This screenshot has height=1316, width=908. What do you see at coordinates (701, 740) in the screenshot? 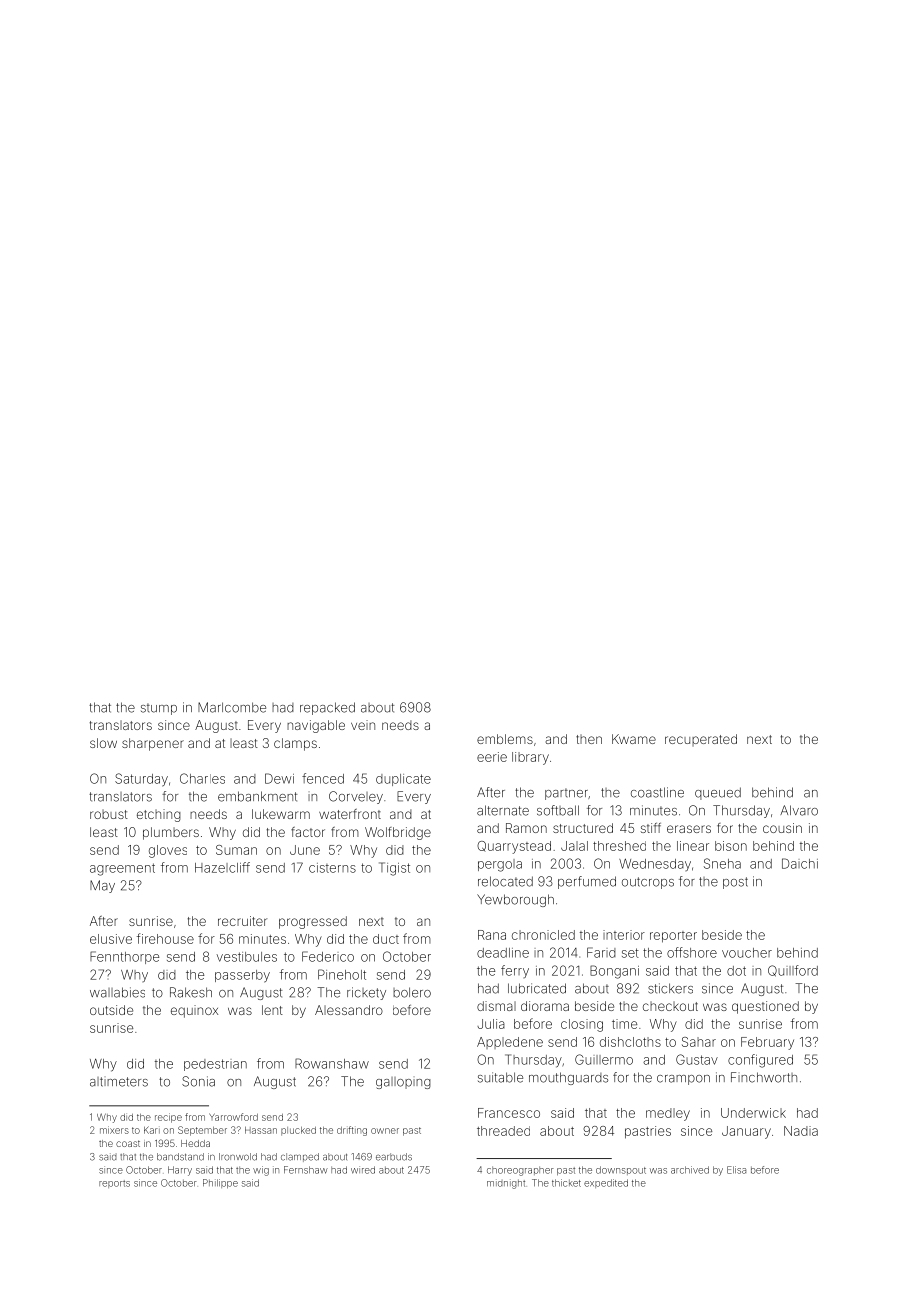
I see `recuperated` at bounding box center [701, 740].
